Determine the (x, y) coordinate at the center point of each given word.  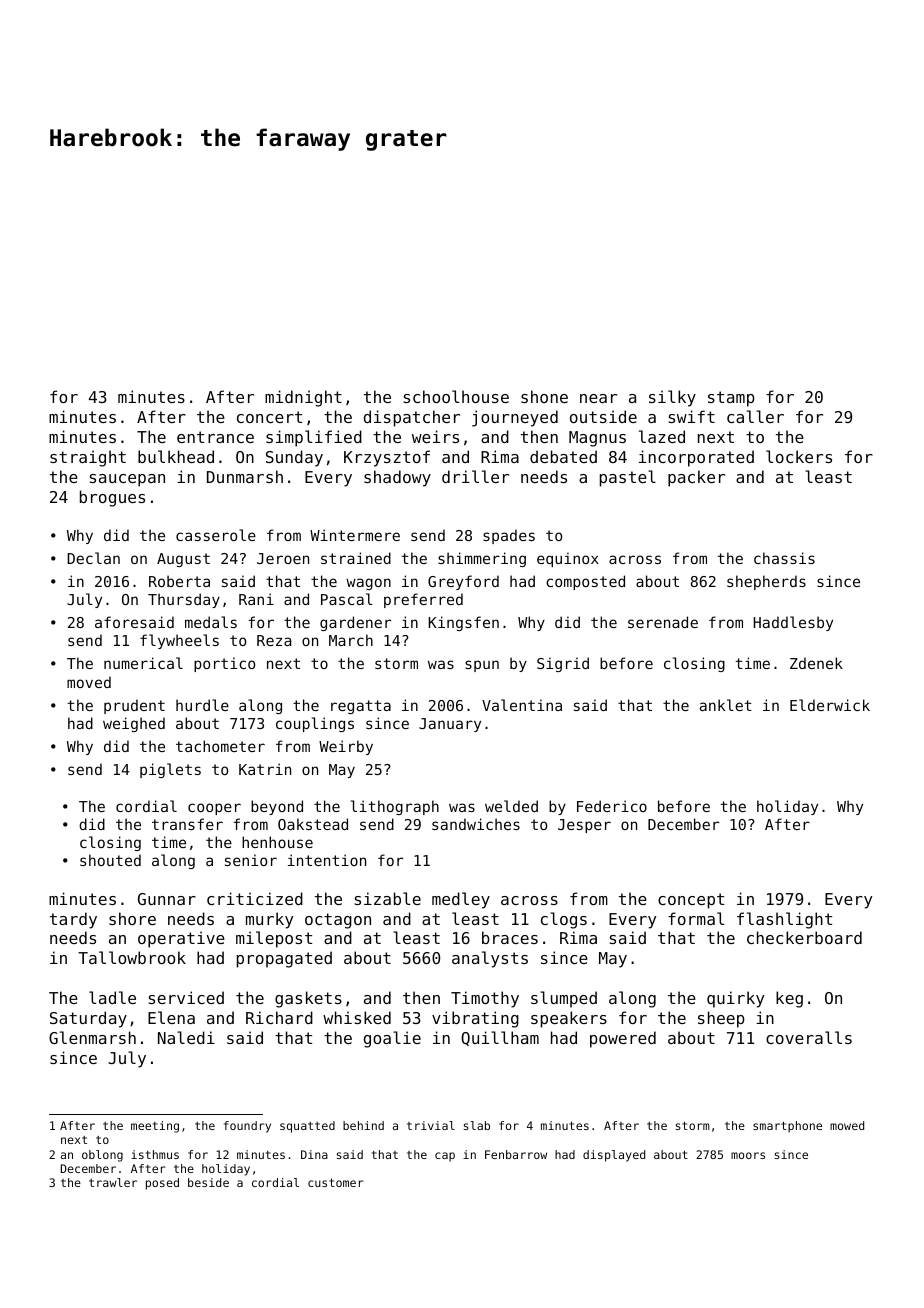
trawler (113, 1182)
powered (623, 1039)
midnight (303, 398)
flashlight (784, 920)
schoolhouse (456, 396)
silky (672, 398)
